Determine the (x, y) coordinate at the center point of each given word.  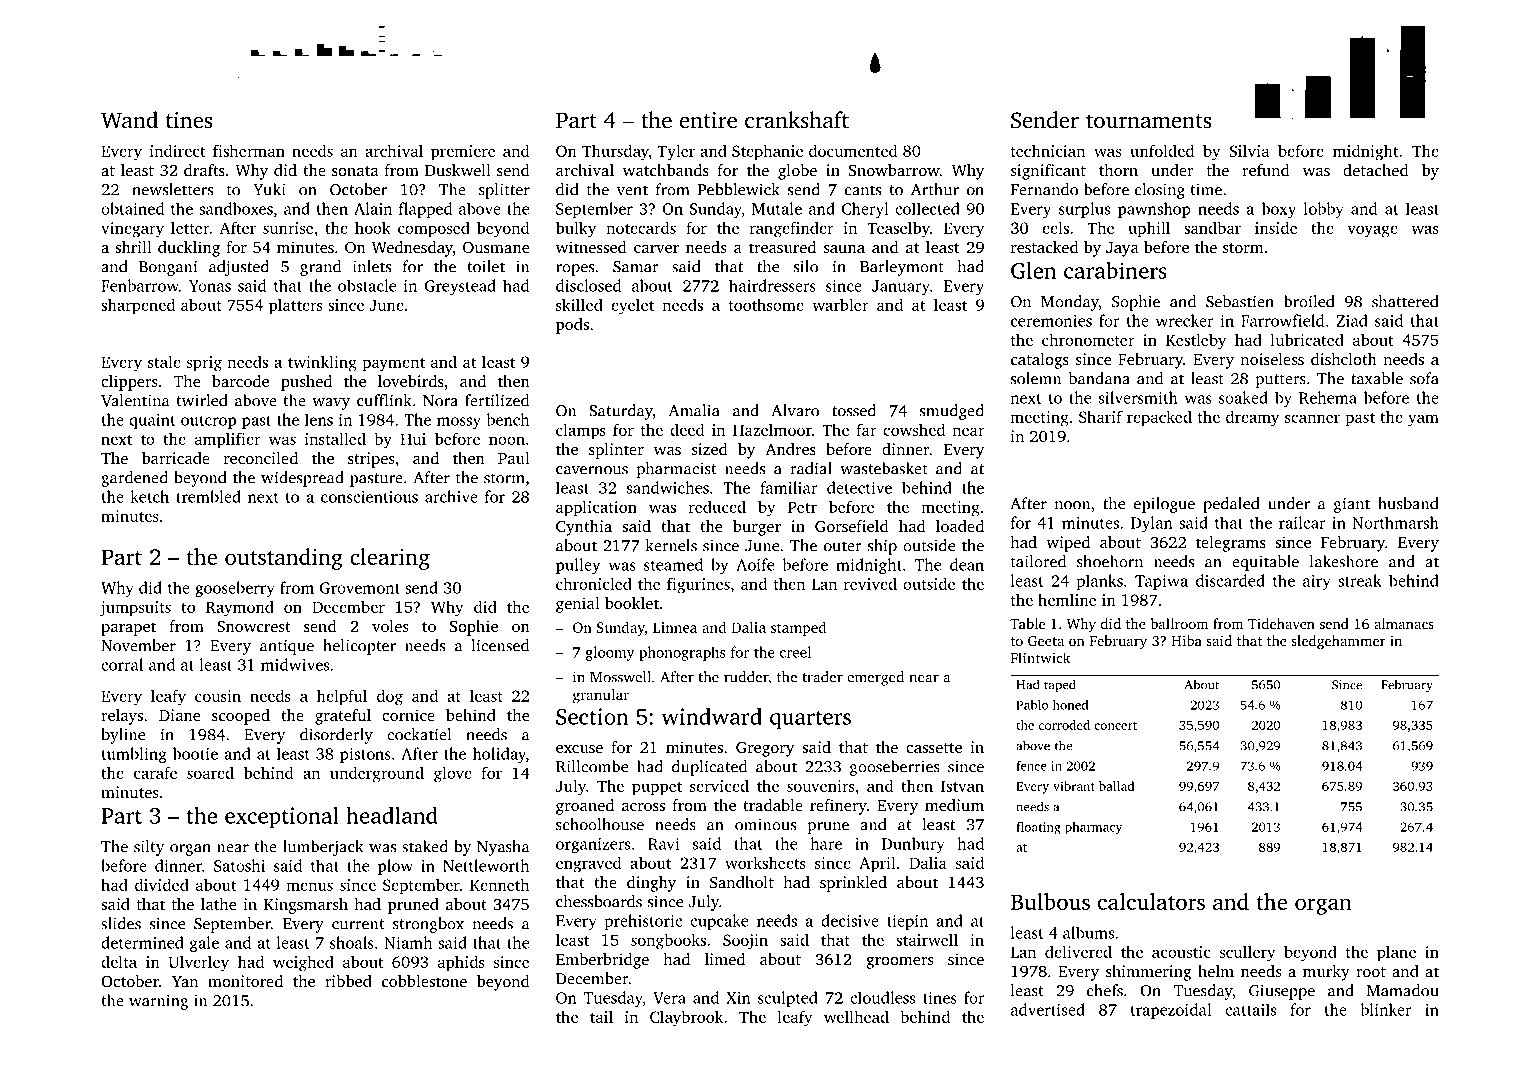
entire (708, 120)
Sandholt (742, 882)
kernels (671, 545)
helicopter (359, 647)
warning (158, 1002)
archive (451, 496)
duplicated (709, 768)
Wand (129, 120)
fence (1031, 766)
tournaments (1148, 121)
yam (1423, 420)
